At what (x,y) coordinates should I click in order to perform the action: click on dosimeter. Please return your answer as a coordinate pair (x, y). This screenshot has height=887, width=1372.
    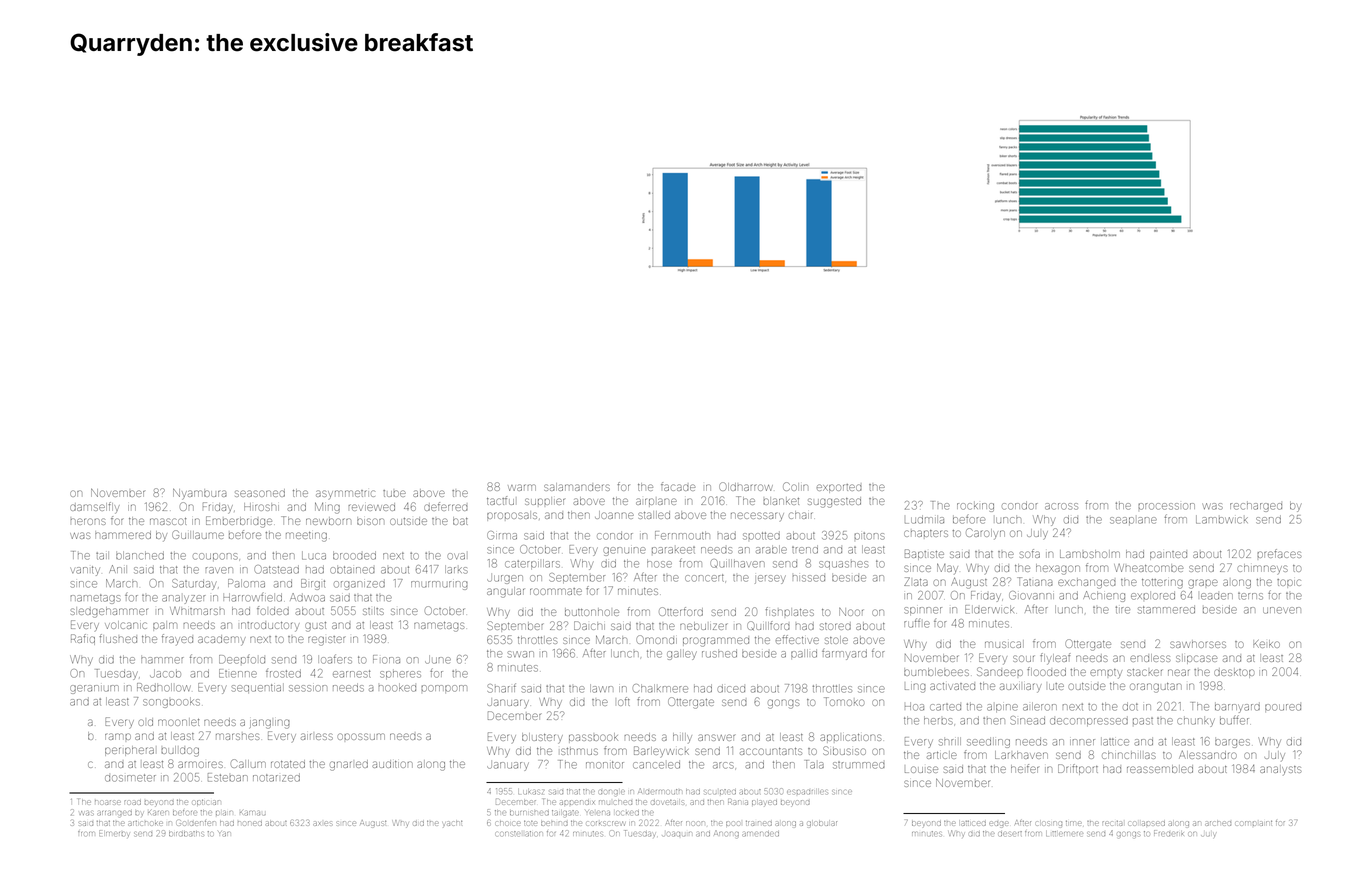
    Looking at the image, I should click on (130, 778).
